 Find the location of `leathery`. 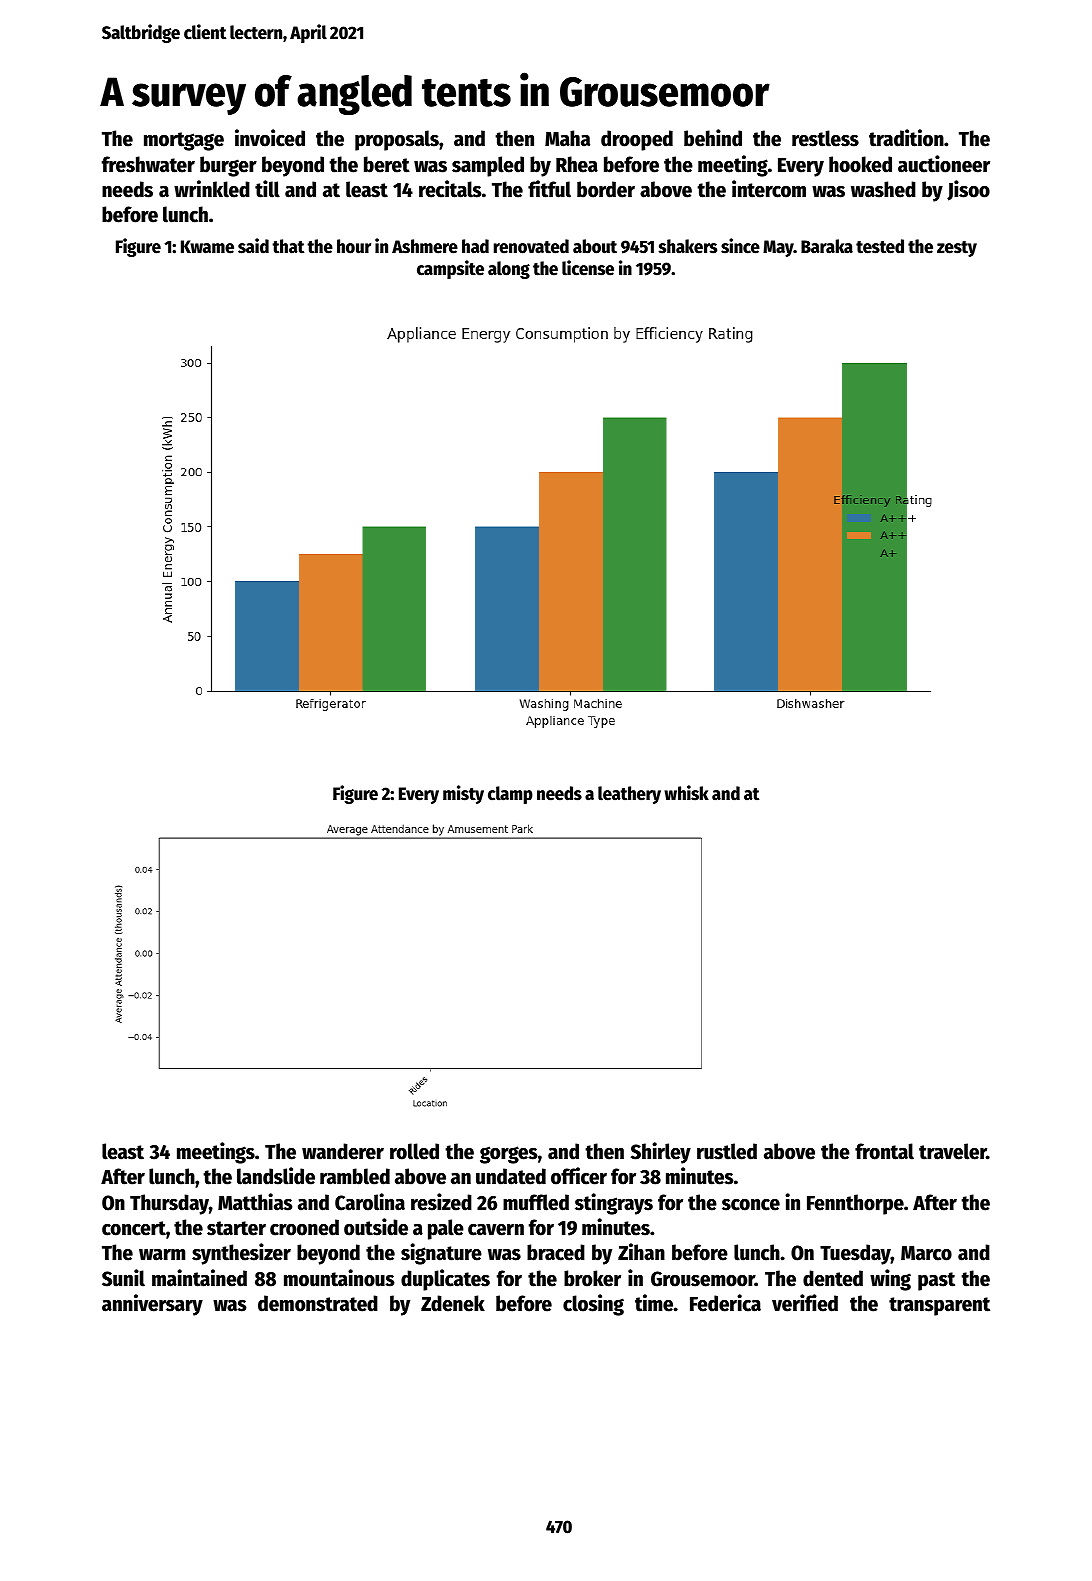

leathery is located at coordinates (629, 795).
